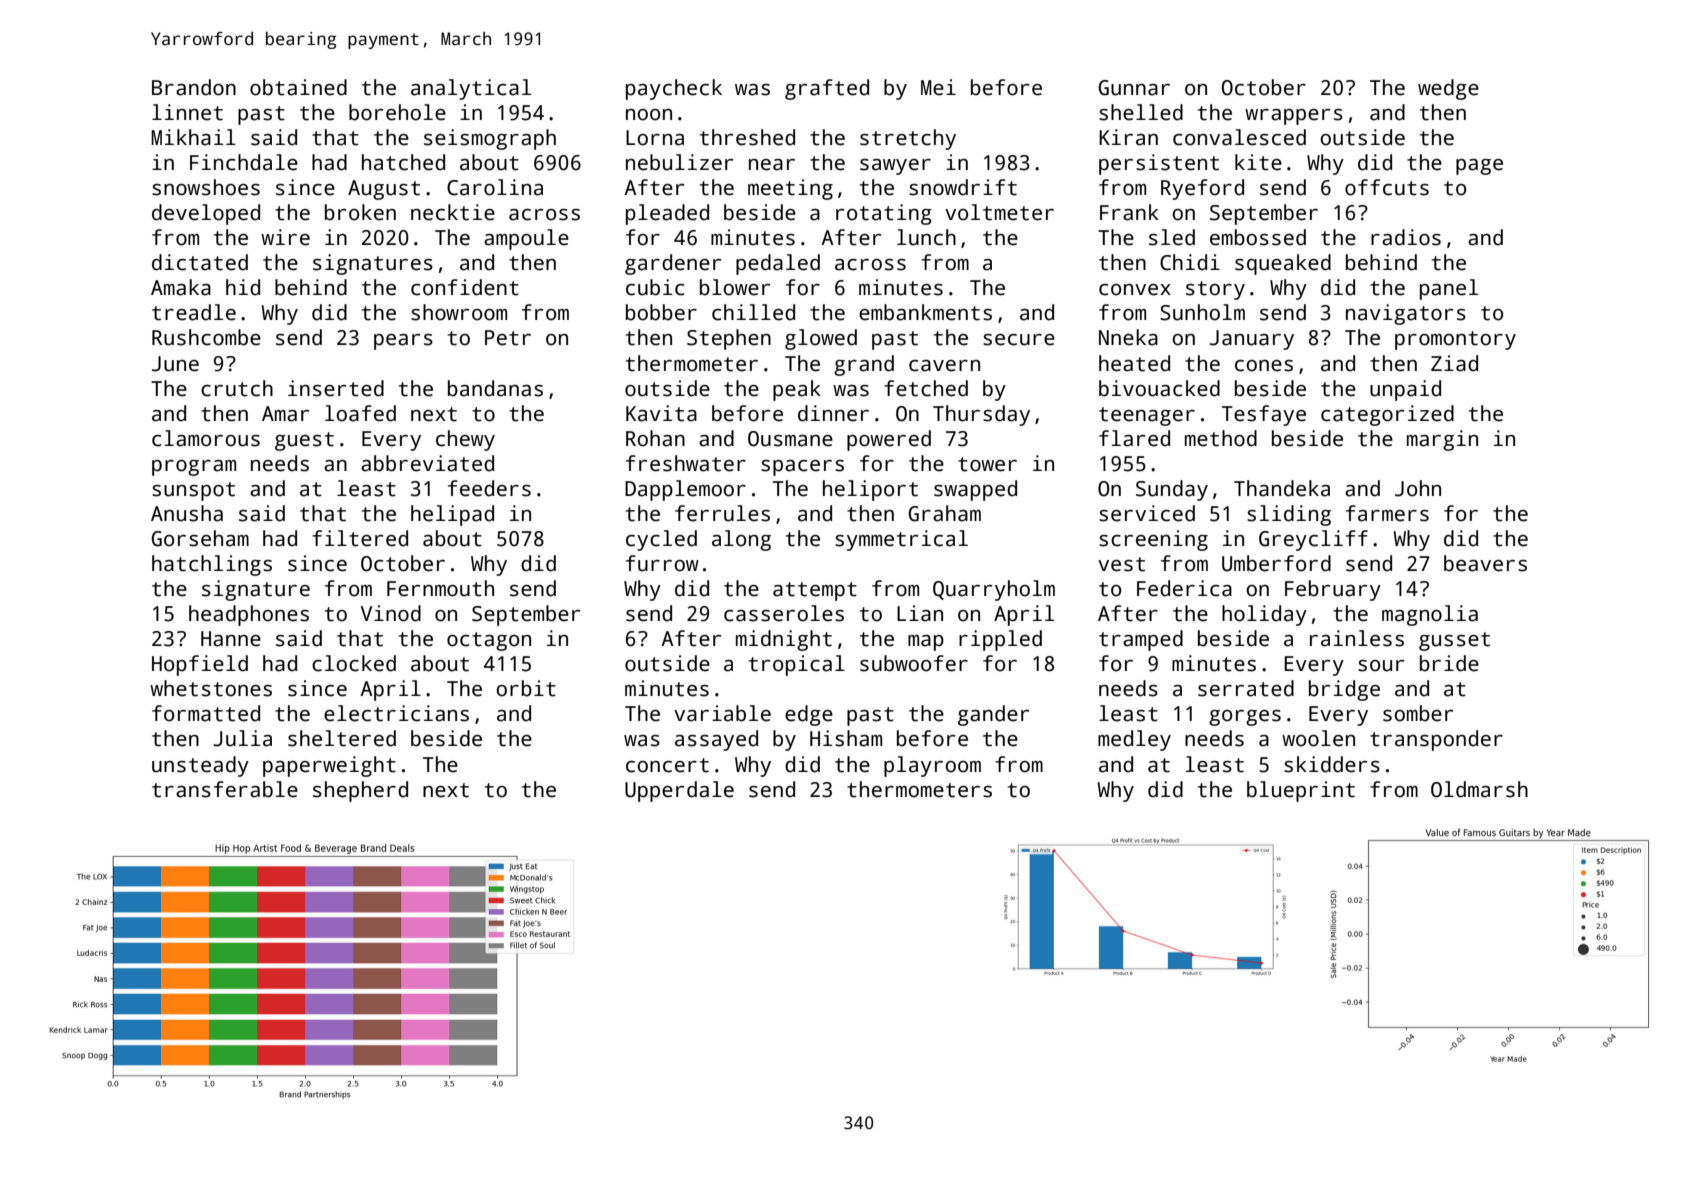  What do you see at coordinates (1387, 513) in the document?
I see `farmers` at bounding box center [1387, 513].
